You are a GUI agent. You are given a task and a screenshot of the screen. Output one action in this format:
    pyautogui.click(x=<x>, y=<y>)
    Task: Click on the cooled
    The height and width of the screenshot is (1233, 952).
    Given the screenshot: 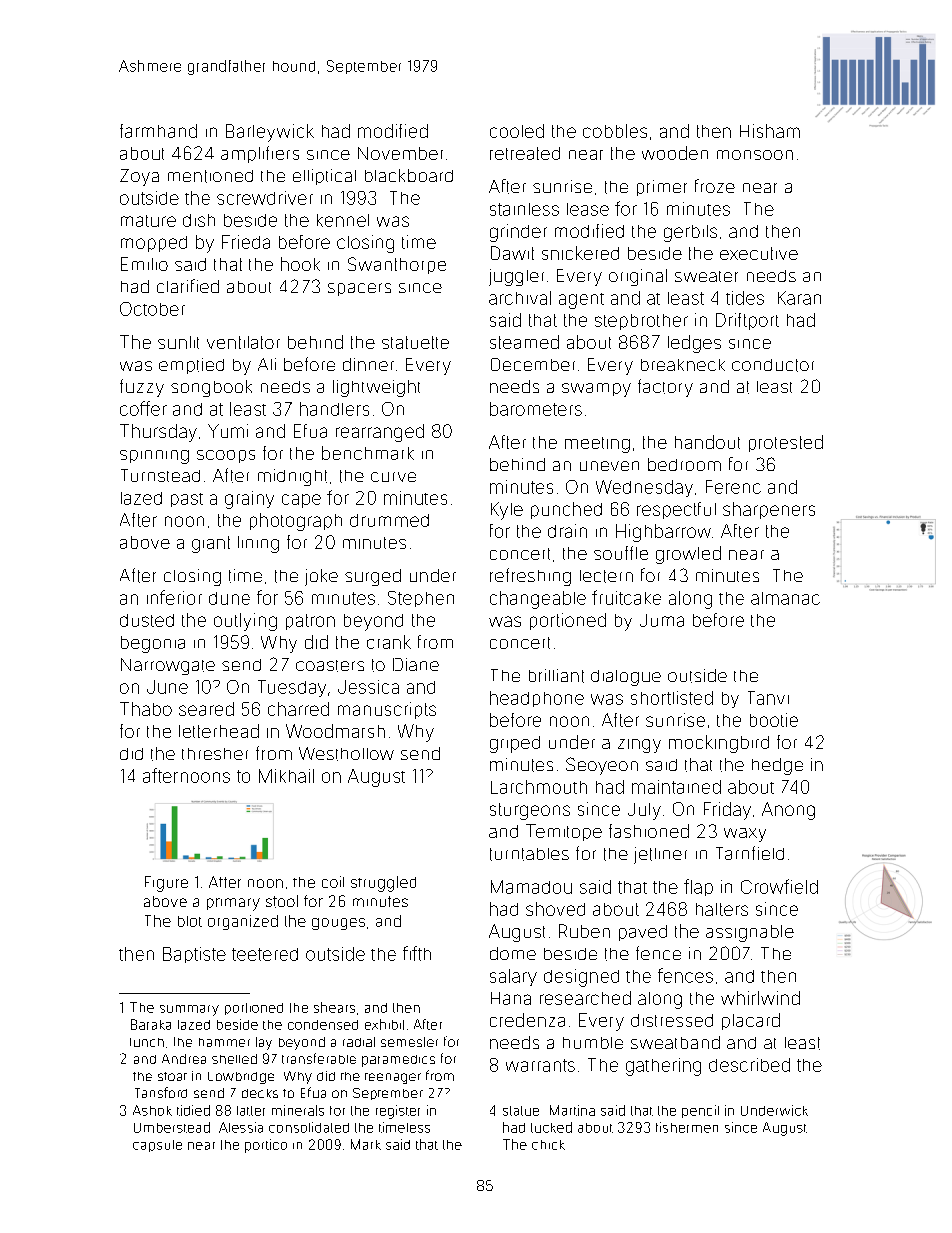 What is the action you would take?
    pyautogui.click(x=517, y=131)
